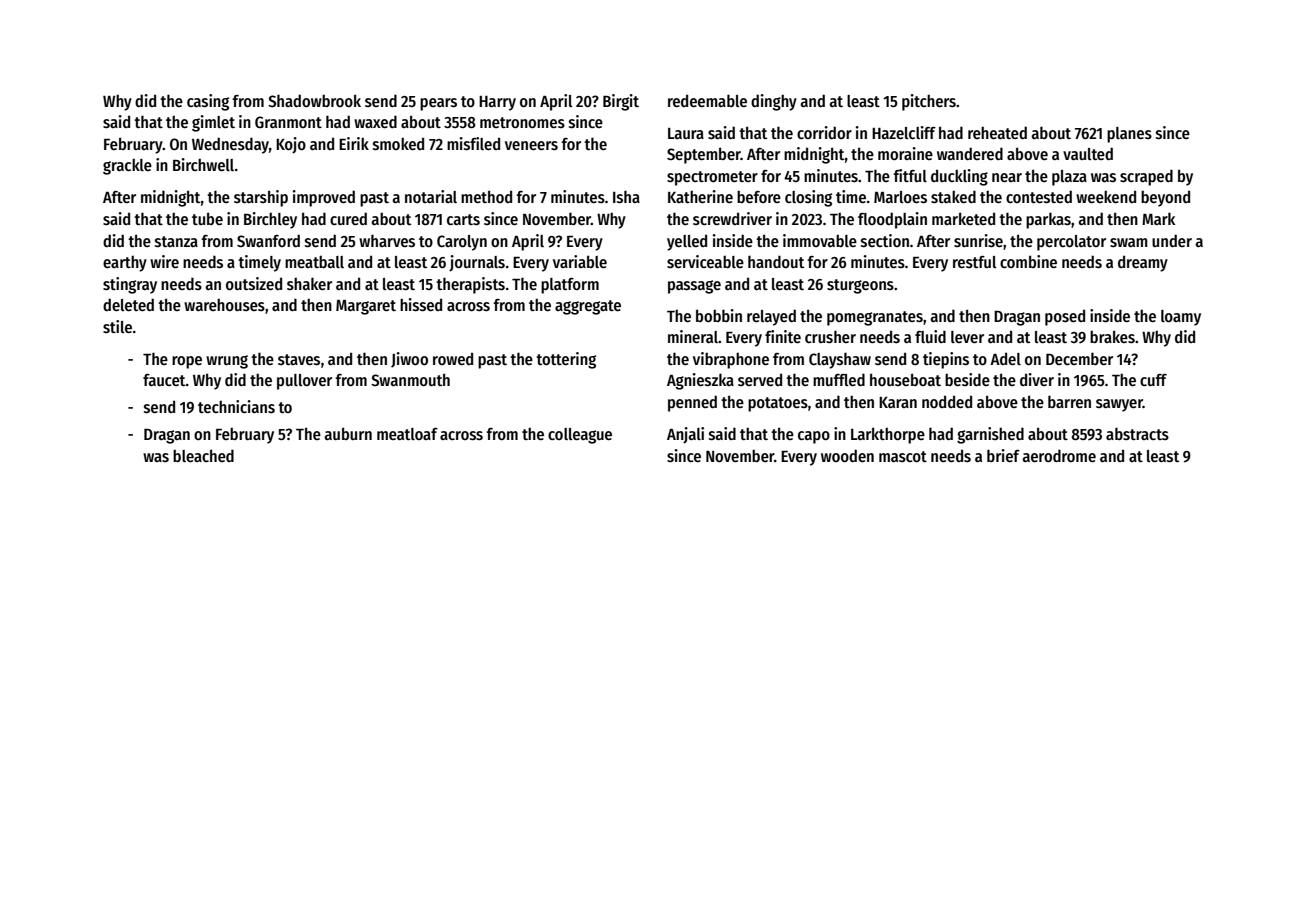 The width and height of the page is (1308, 924). What do you see at coordinates (778, 404) in the page?
I see `potatoes` at bounding box center [778, 404].
